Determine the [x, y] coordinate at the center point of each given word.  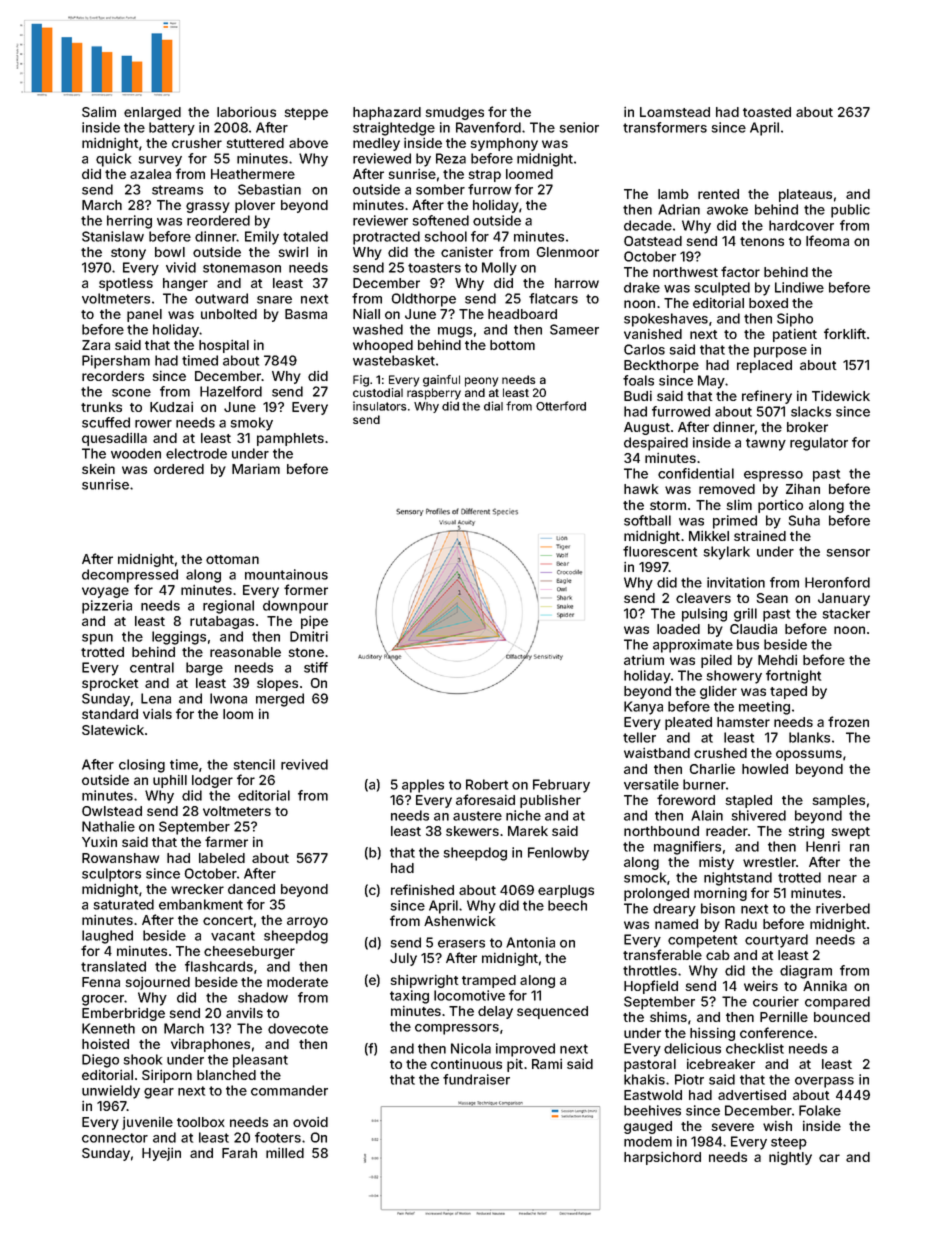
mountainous [286, 574]
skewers [472, 831]
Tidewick [841, 396]
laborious [246, 112]
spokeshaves [666, 320]
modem [648, 1141]
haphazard [387, 113]
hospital [224, 346]
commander [289, 1090]
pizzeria [107, 607]
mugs [455, 332]
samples [838, 801]
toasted [767, 112]
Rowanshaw [120, 858]
